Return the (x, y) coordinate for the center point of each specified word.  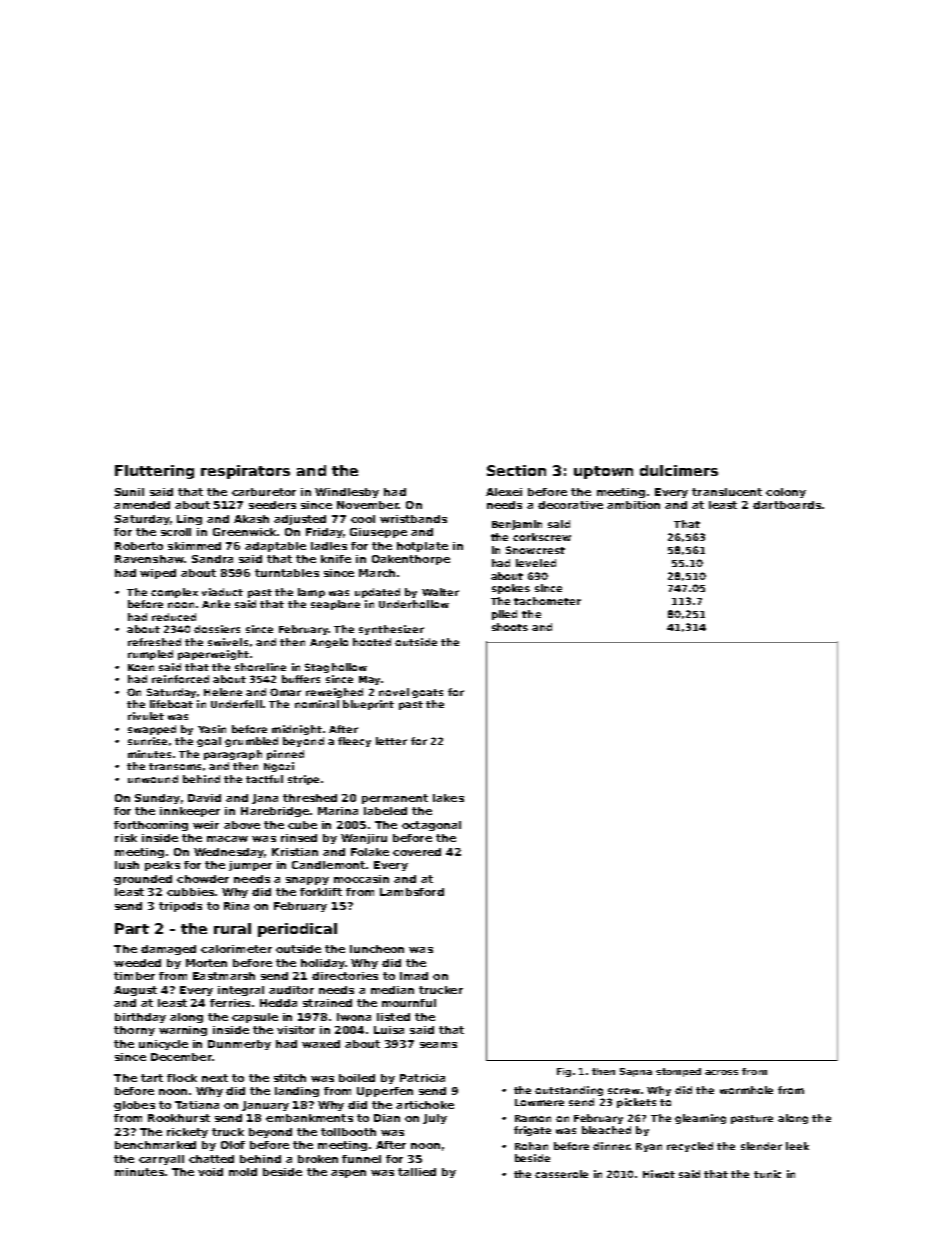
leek (797, 1146)
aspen (348, 1174)
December (181, 1057)
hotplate (422, 547)
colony (786, 493)
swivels (228, 642)
